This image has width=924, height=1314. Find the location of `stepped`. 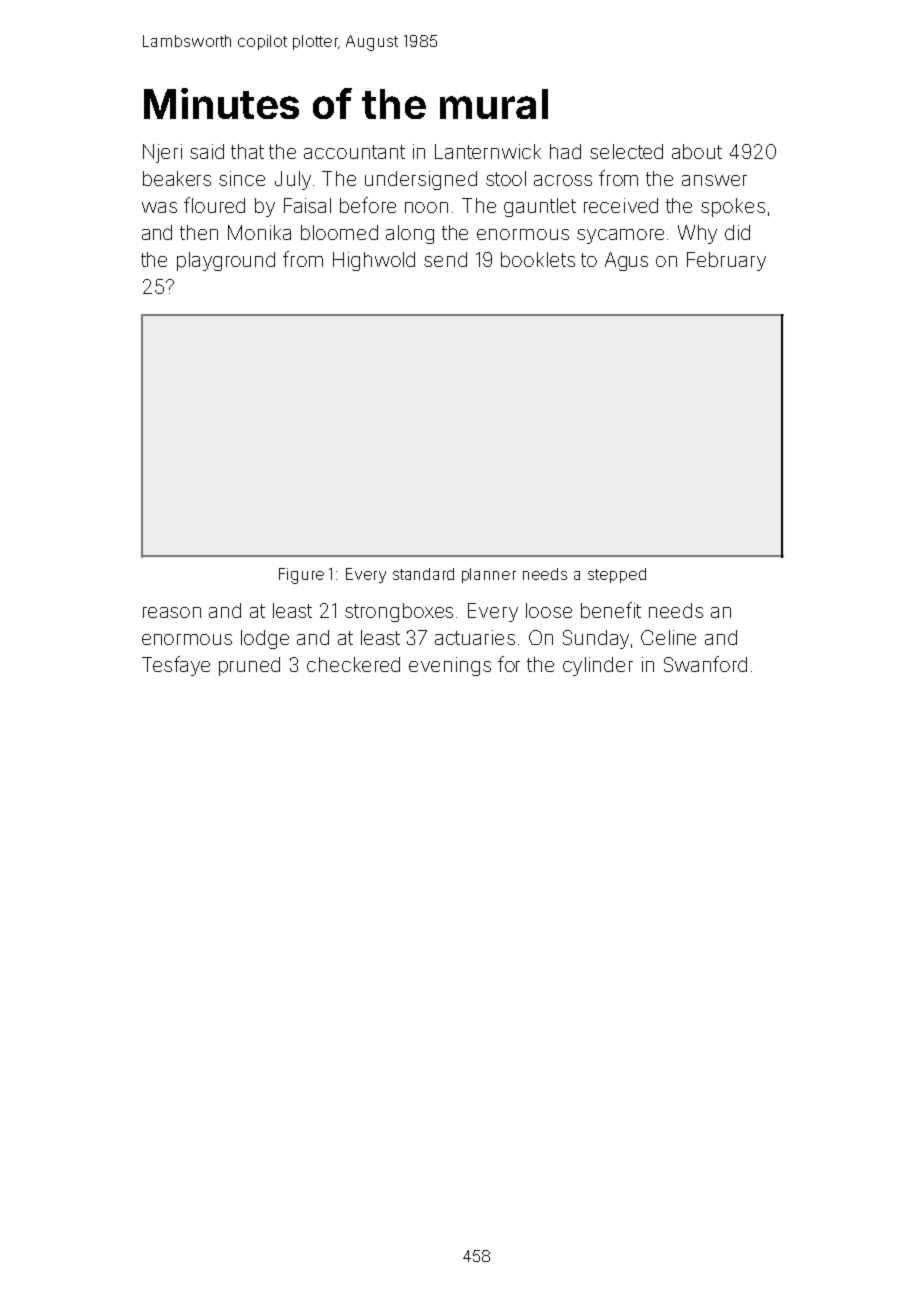

stepped is located at coordinates (617, 575).
